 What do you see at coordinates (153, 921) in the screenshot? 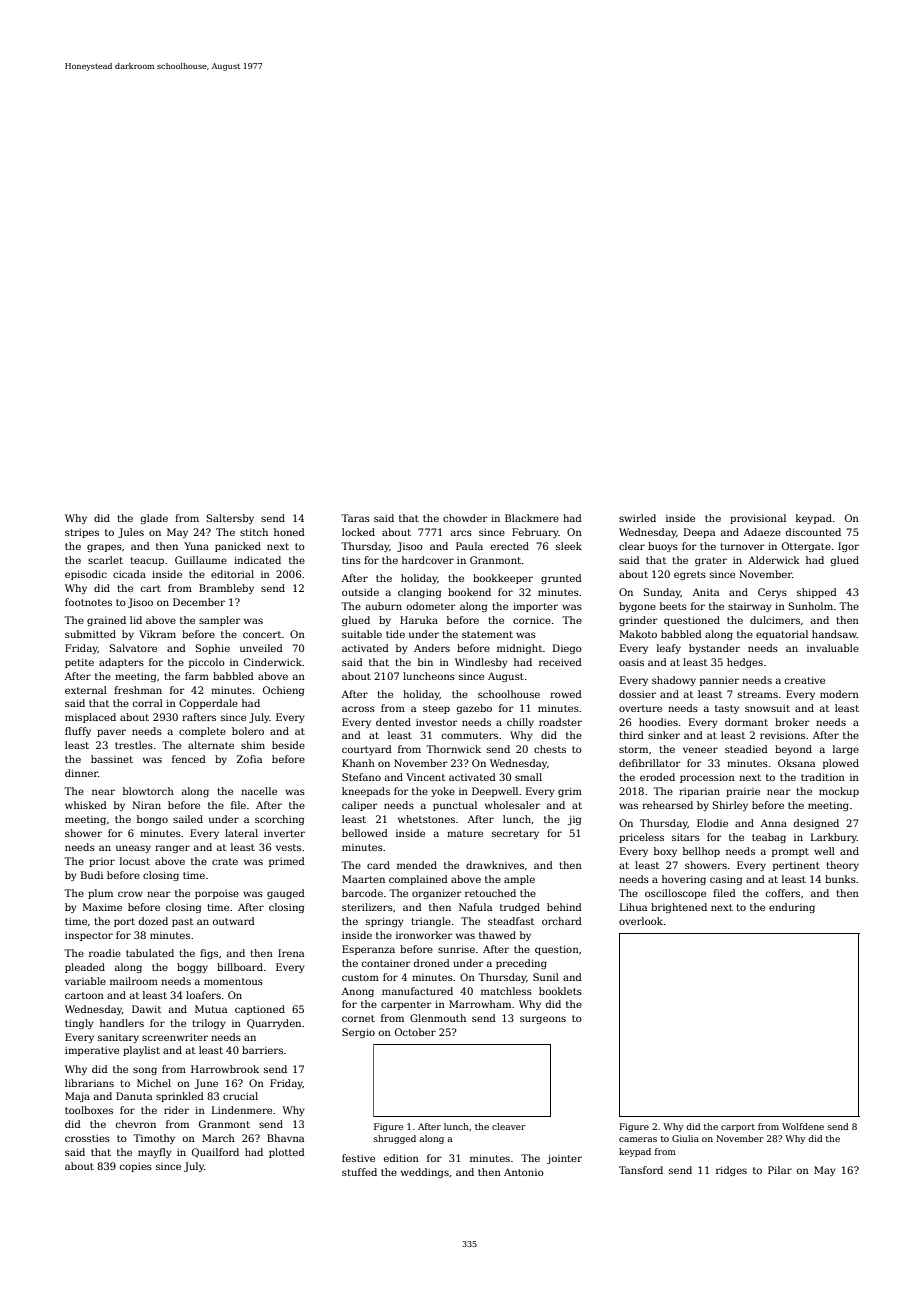
I see `dozed` at bounding box center [153, 921].
